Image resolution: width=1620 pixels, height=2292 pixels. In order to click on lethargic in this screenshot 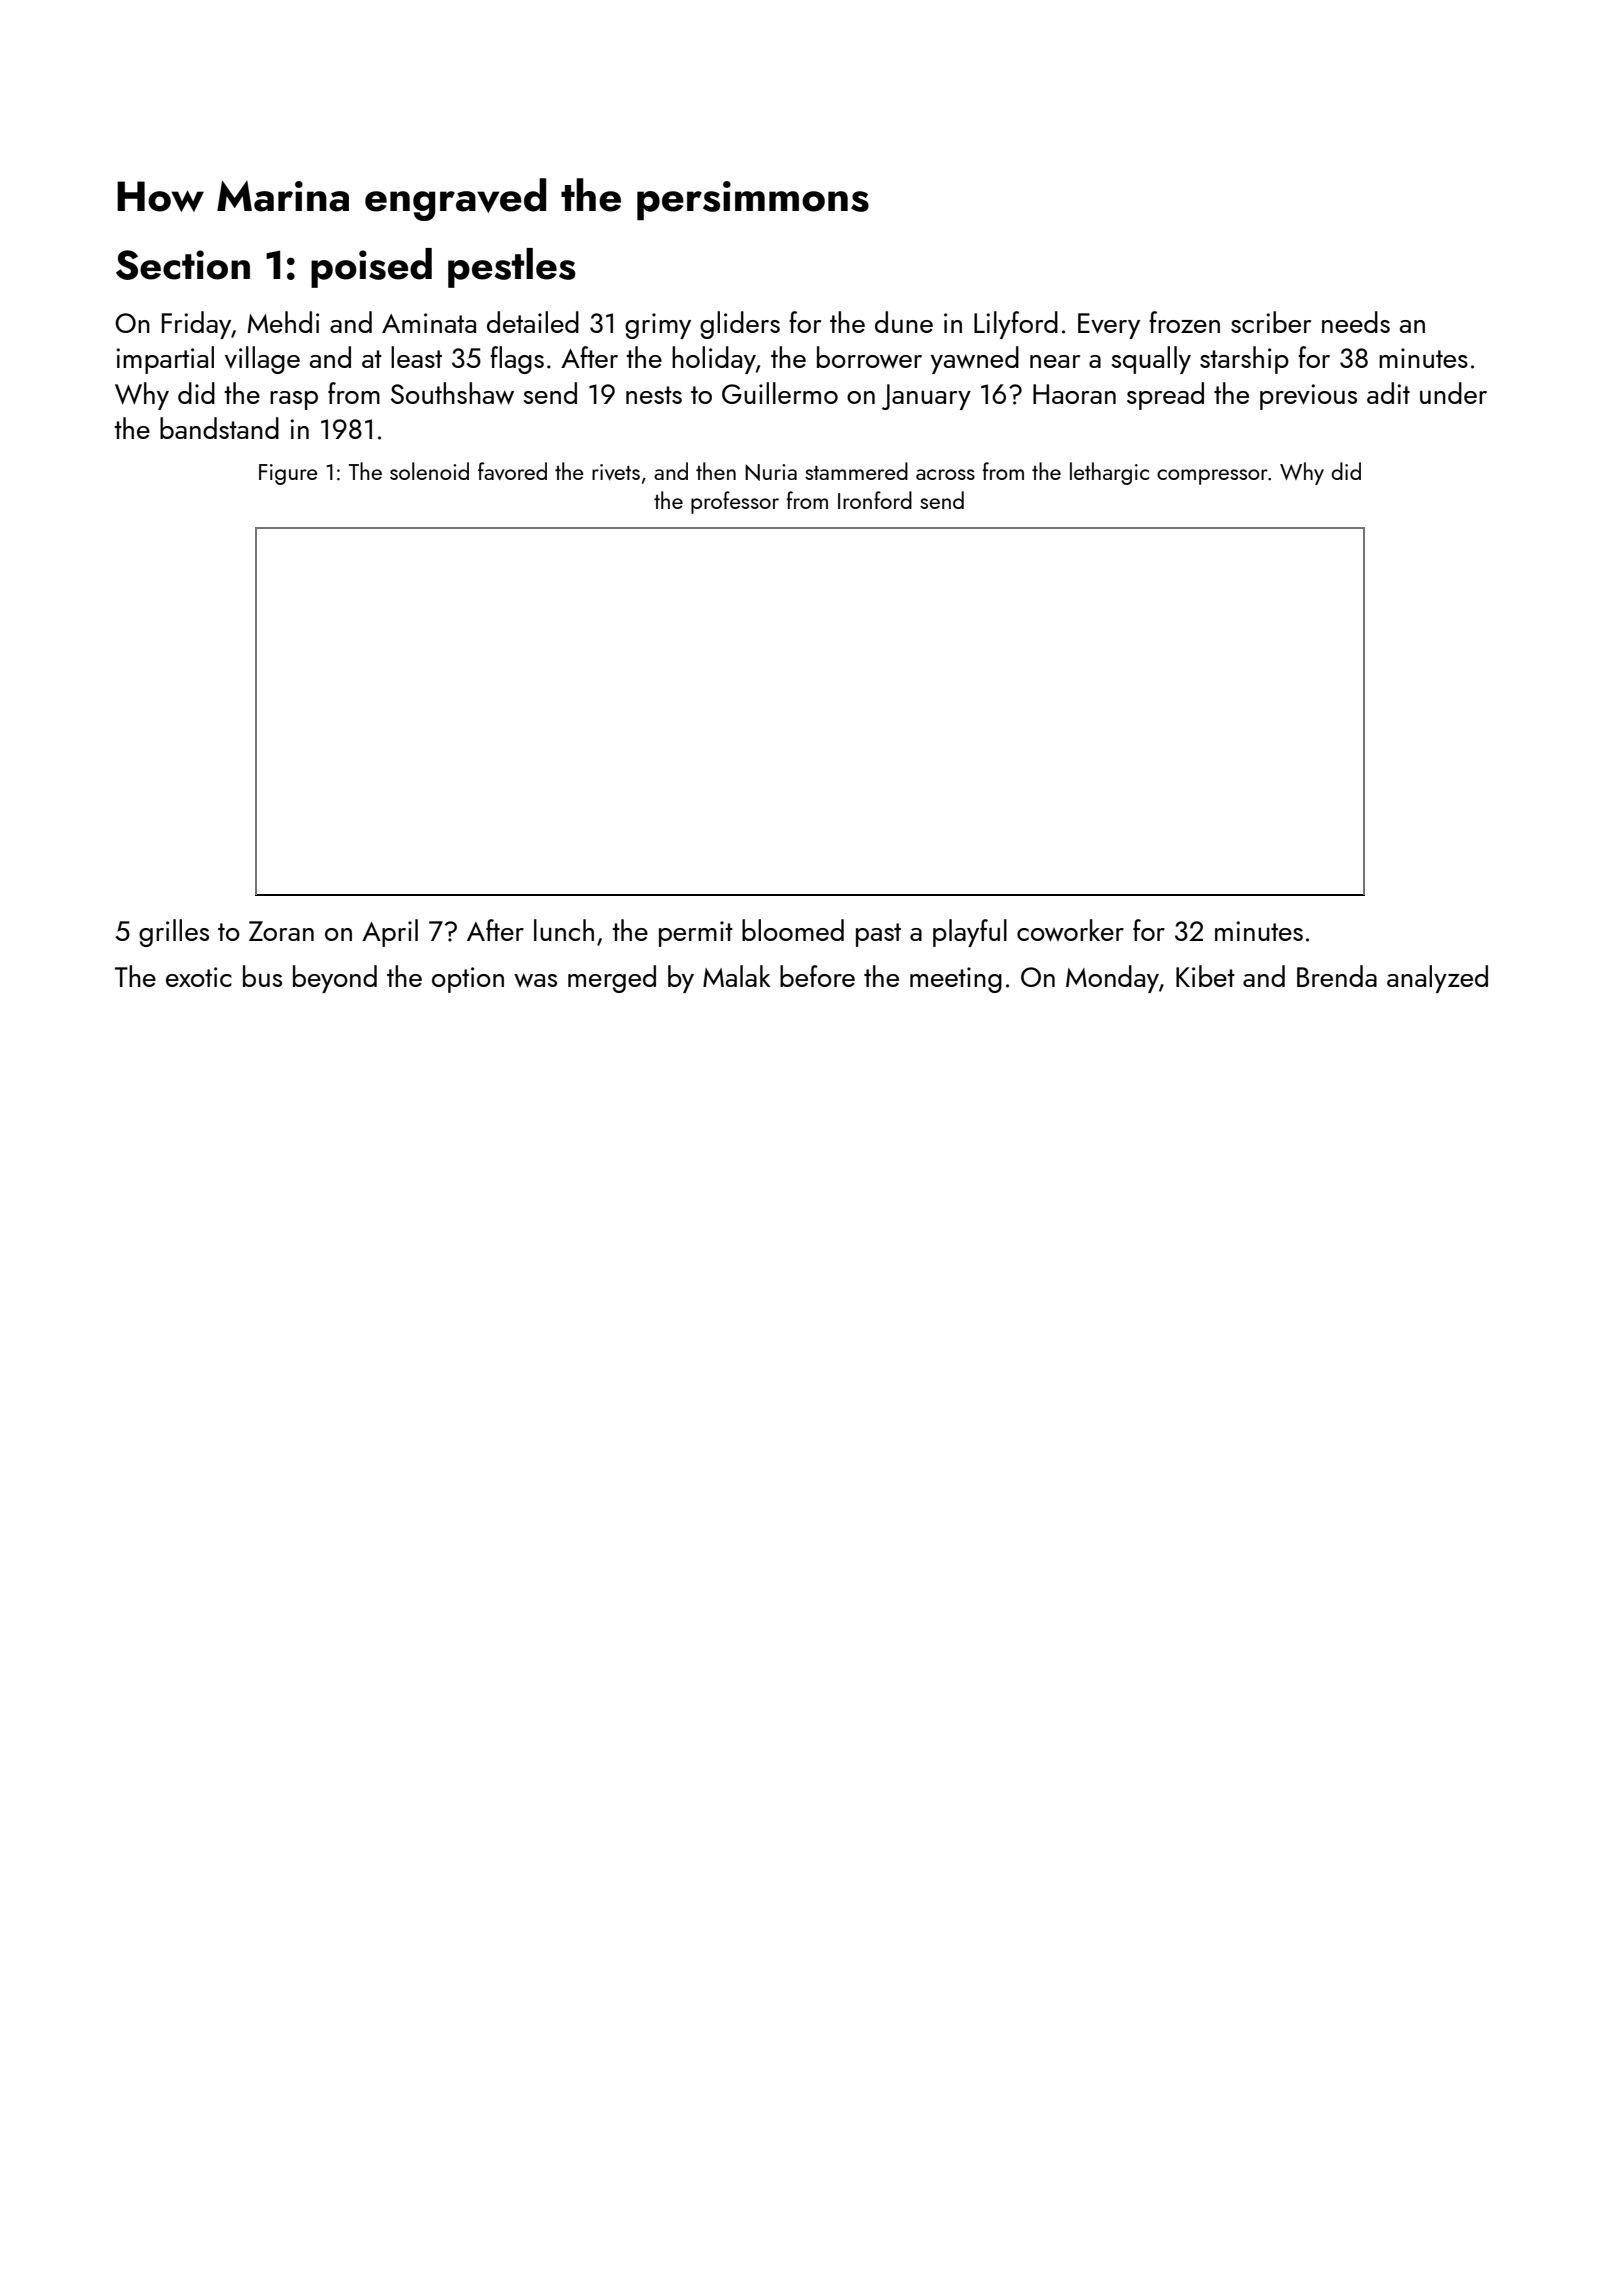, I will do `click(1109, 473)`.
